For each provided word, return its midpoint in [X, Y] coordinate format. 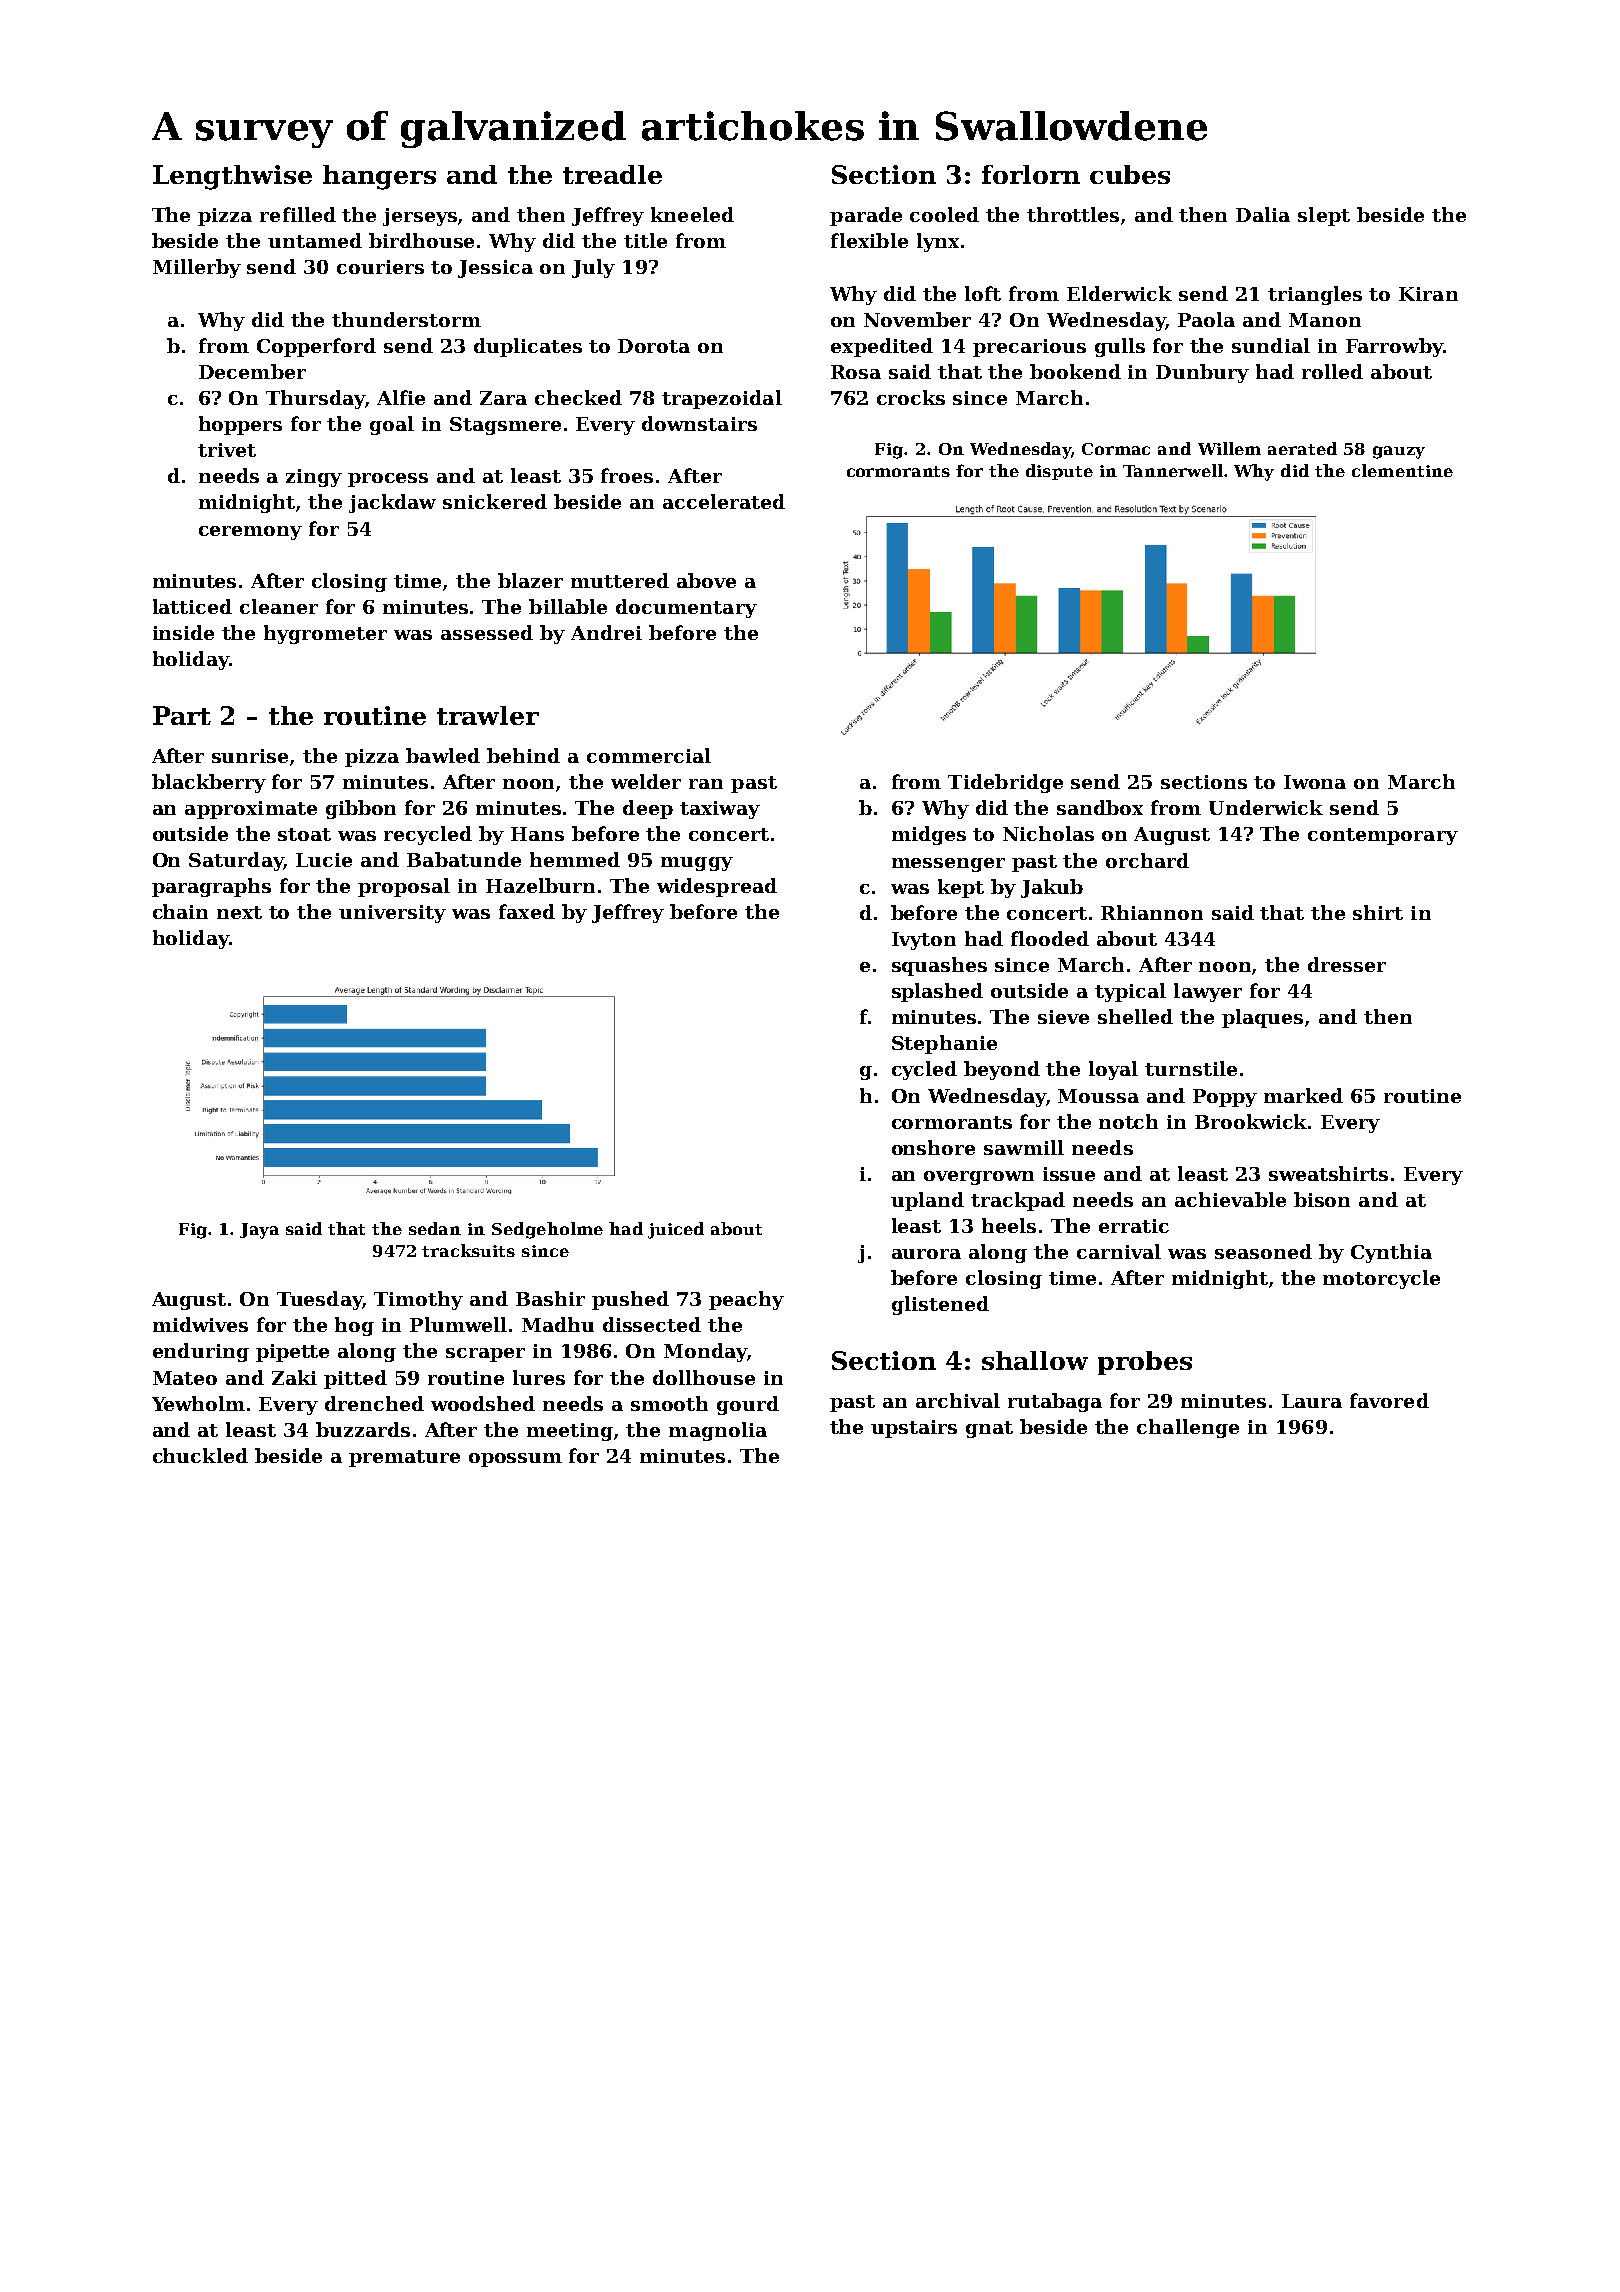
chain [180, 911]
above [706, 580]
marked [1303, 1095]
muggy [697, 864]
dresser [1347, 964]
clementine [1402, 470]
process [388, 480]
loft [983, 293]
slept [1324, 216]
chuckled [200, 1455]
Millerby [197, 268]
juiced [676, 1230]
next [239, 912]
